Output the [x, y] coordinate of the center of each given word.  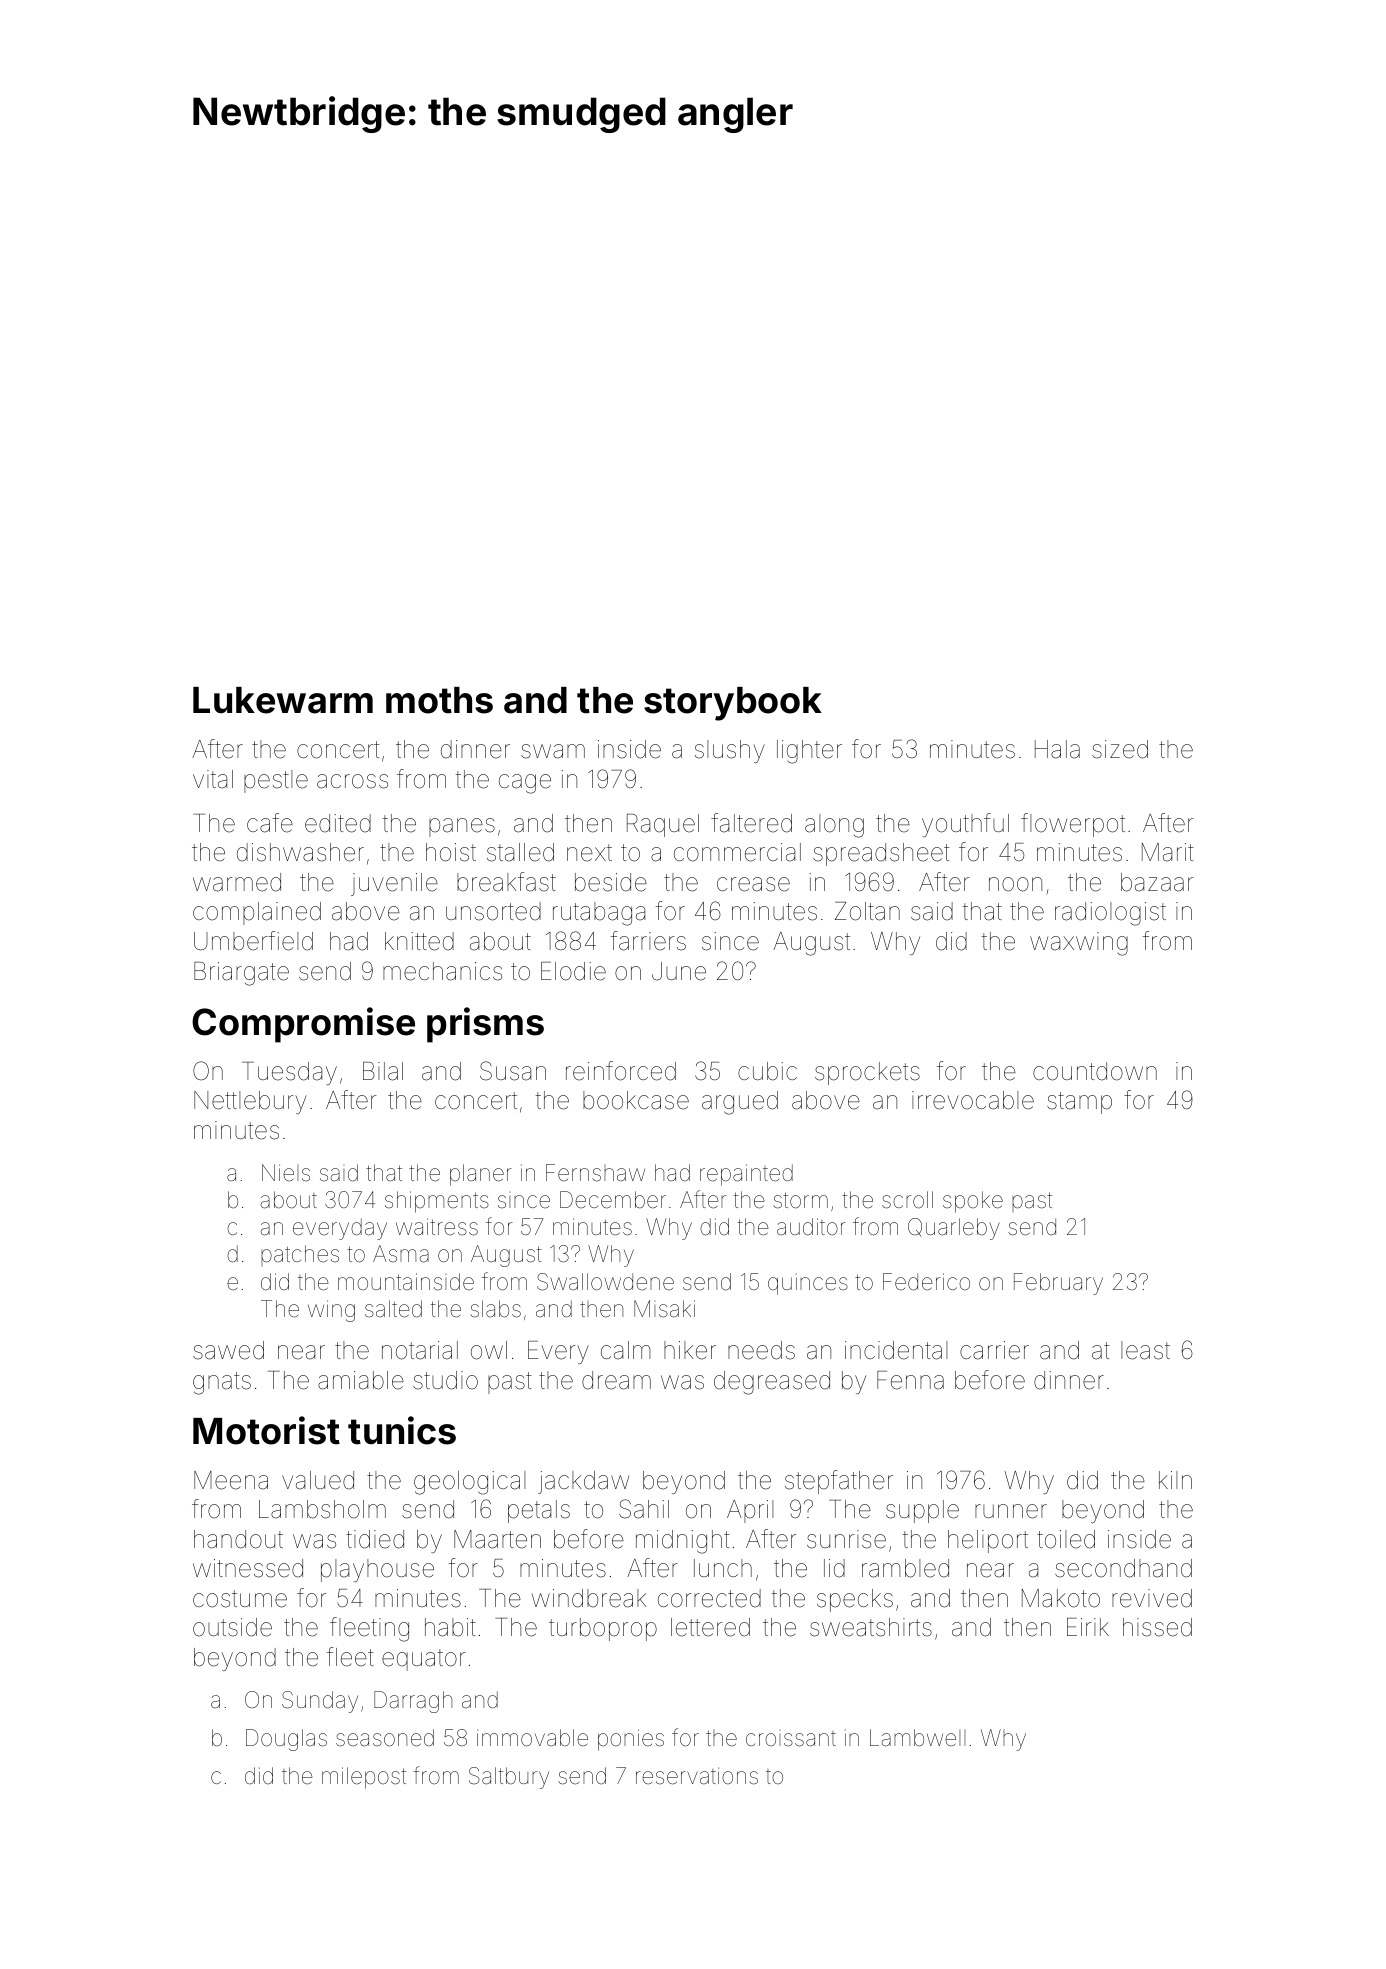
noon [1015, 884]
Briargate [241, 974]
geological [469, 1483]
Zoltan [867, 911]
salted [393, 1309]
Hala [1057, 749]
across [352, 781]
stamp [1079, 1103]
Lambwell [917, 1738]
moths [439, 700]
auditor [811, 1226]
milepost [364, 1778]
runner [1011, 1511]
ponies [631, 1740]
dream [616, 1380]
